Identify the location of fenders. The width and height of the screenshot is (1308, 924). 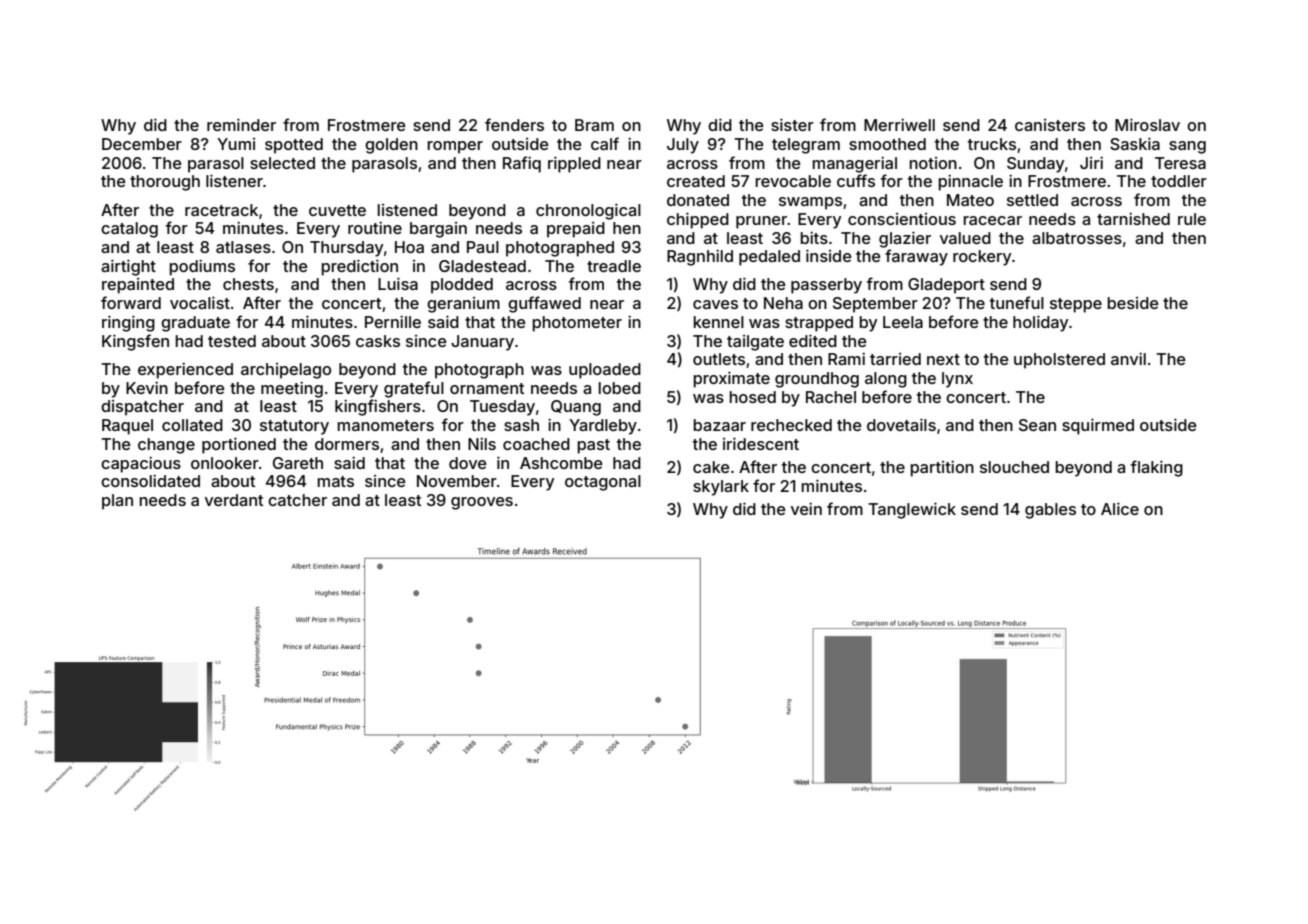
(514, 124).
